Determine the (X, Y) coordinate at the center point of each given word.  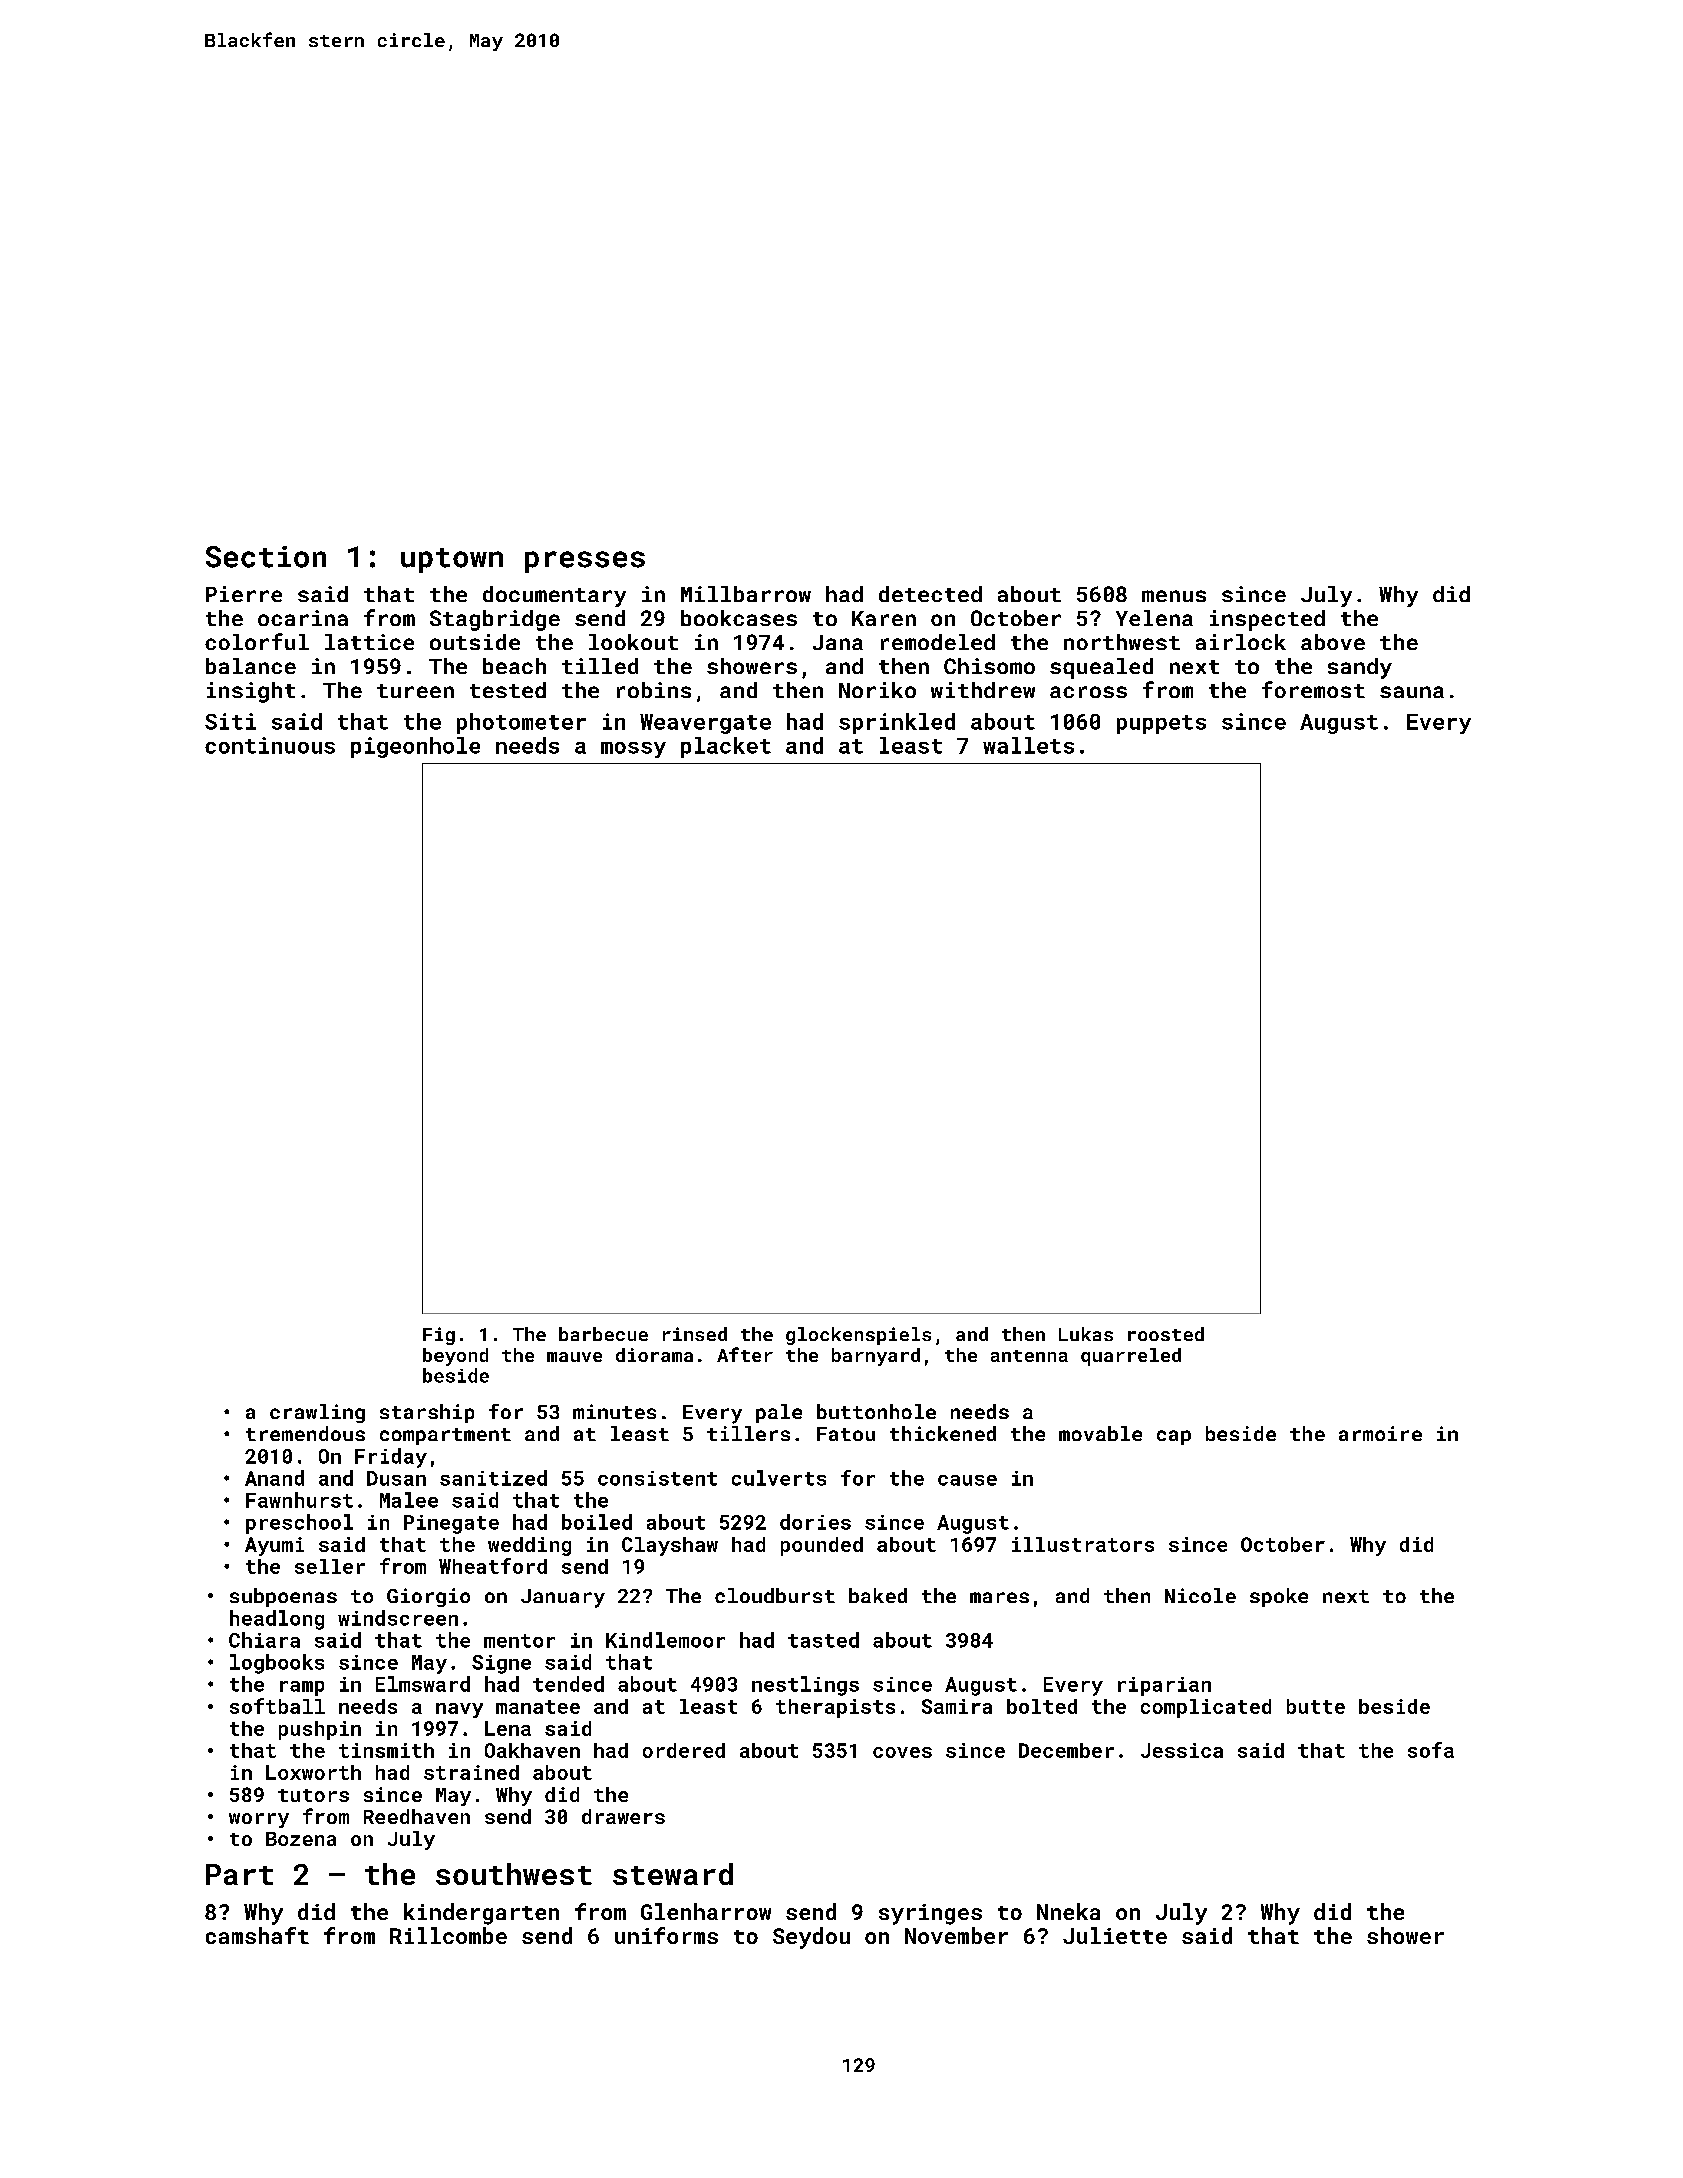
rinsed (695, 1334)
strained (471, 1772)
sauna (1412, 692)
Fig (439, 1336)
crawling (317, 1413)
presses (585, 562)
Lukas (1086, 1334)
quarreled (1131, 1357)
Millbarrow (746, 594)
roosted (1166, 1334)
